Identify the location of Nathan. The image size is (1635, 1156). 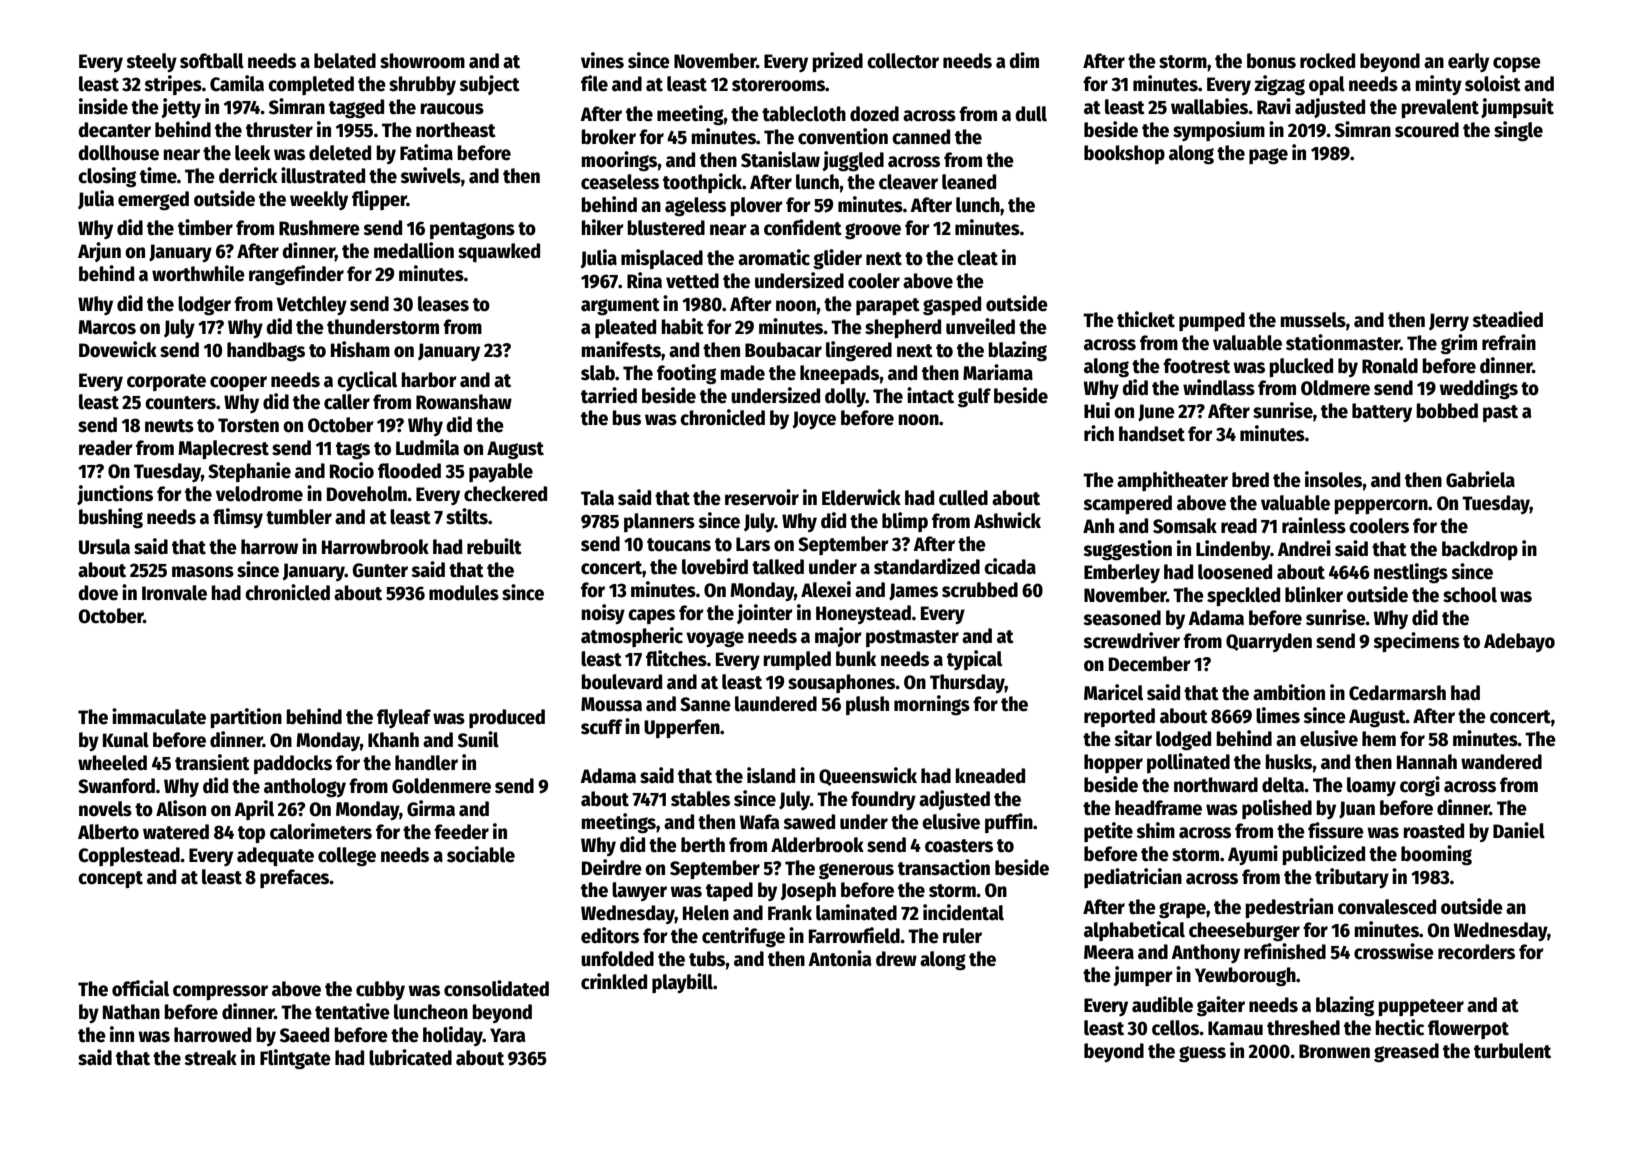
(131, 1012).
